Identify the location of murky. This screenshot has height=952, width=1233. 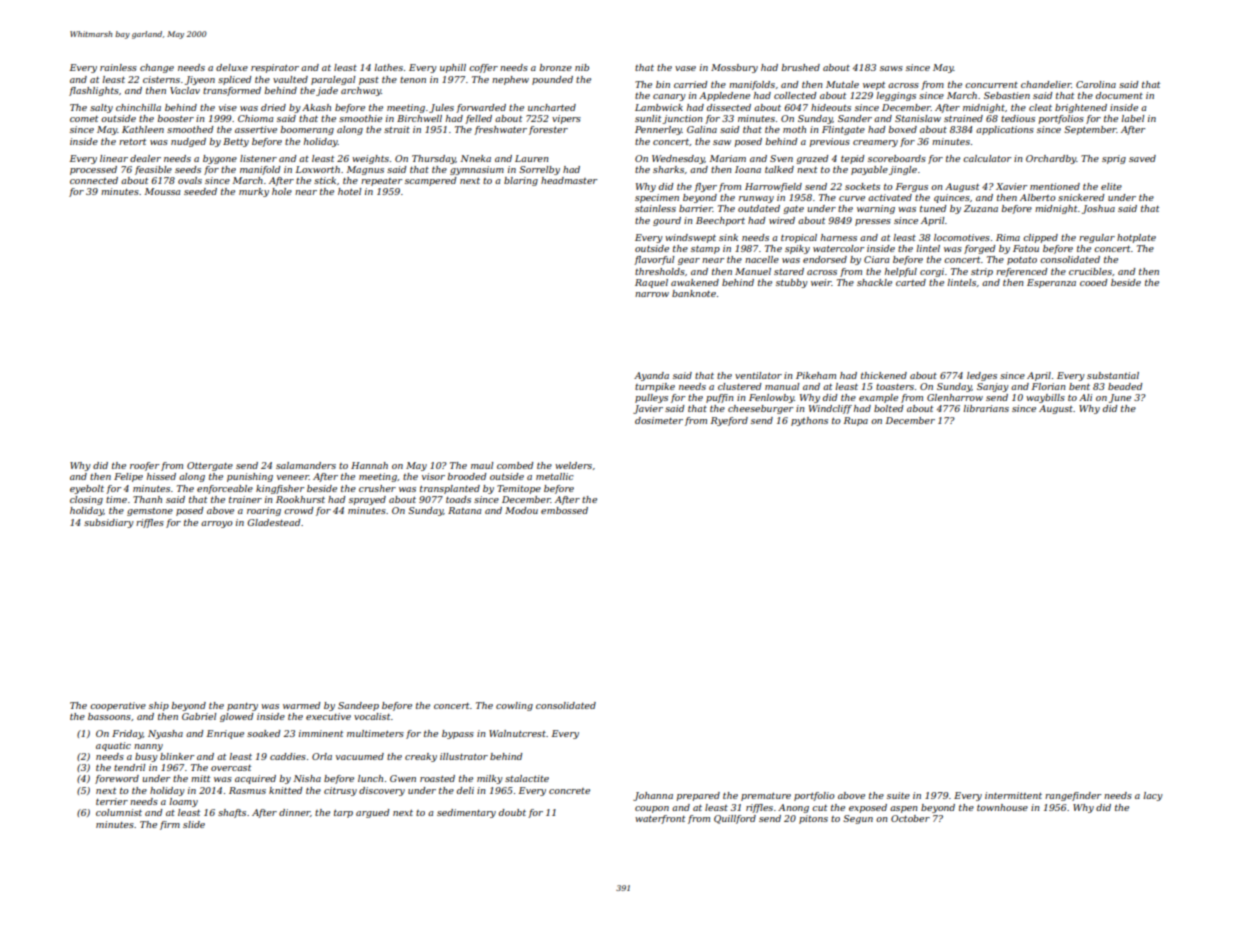
(254, 192).
